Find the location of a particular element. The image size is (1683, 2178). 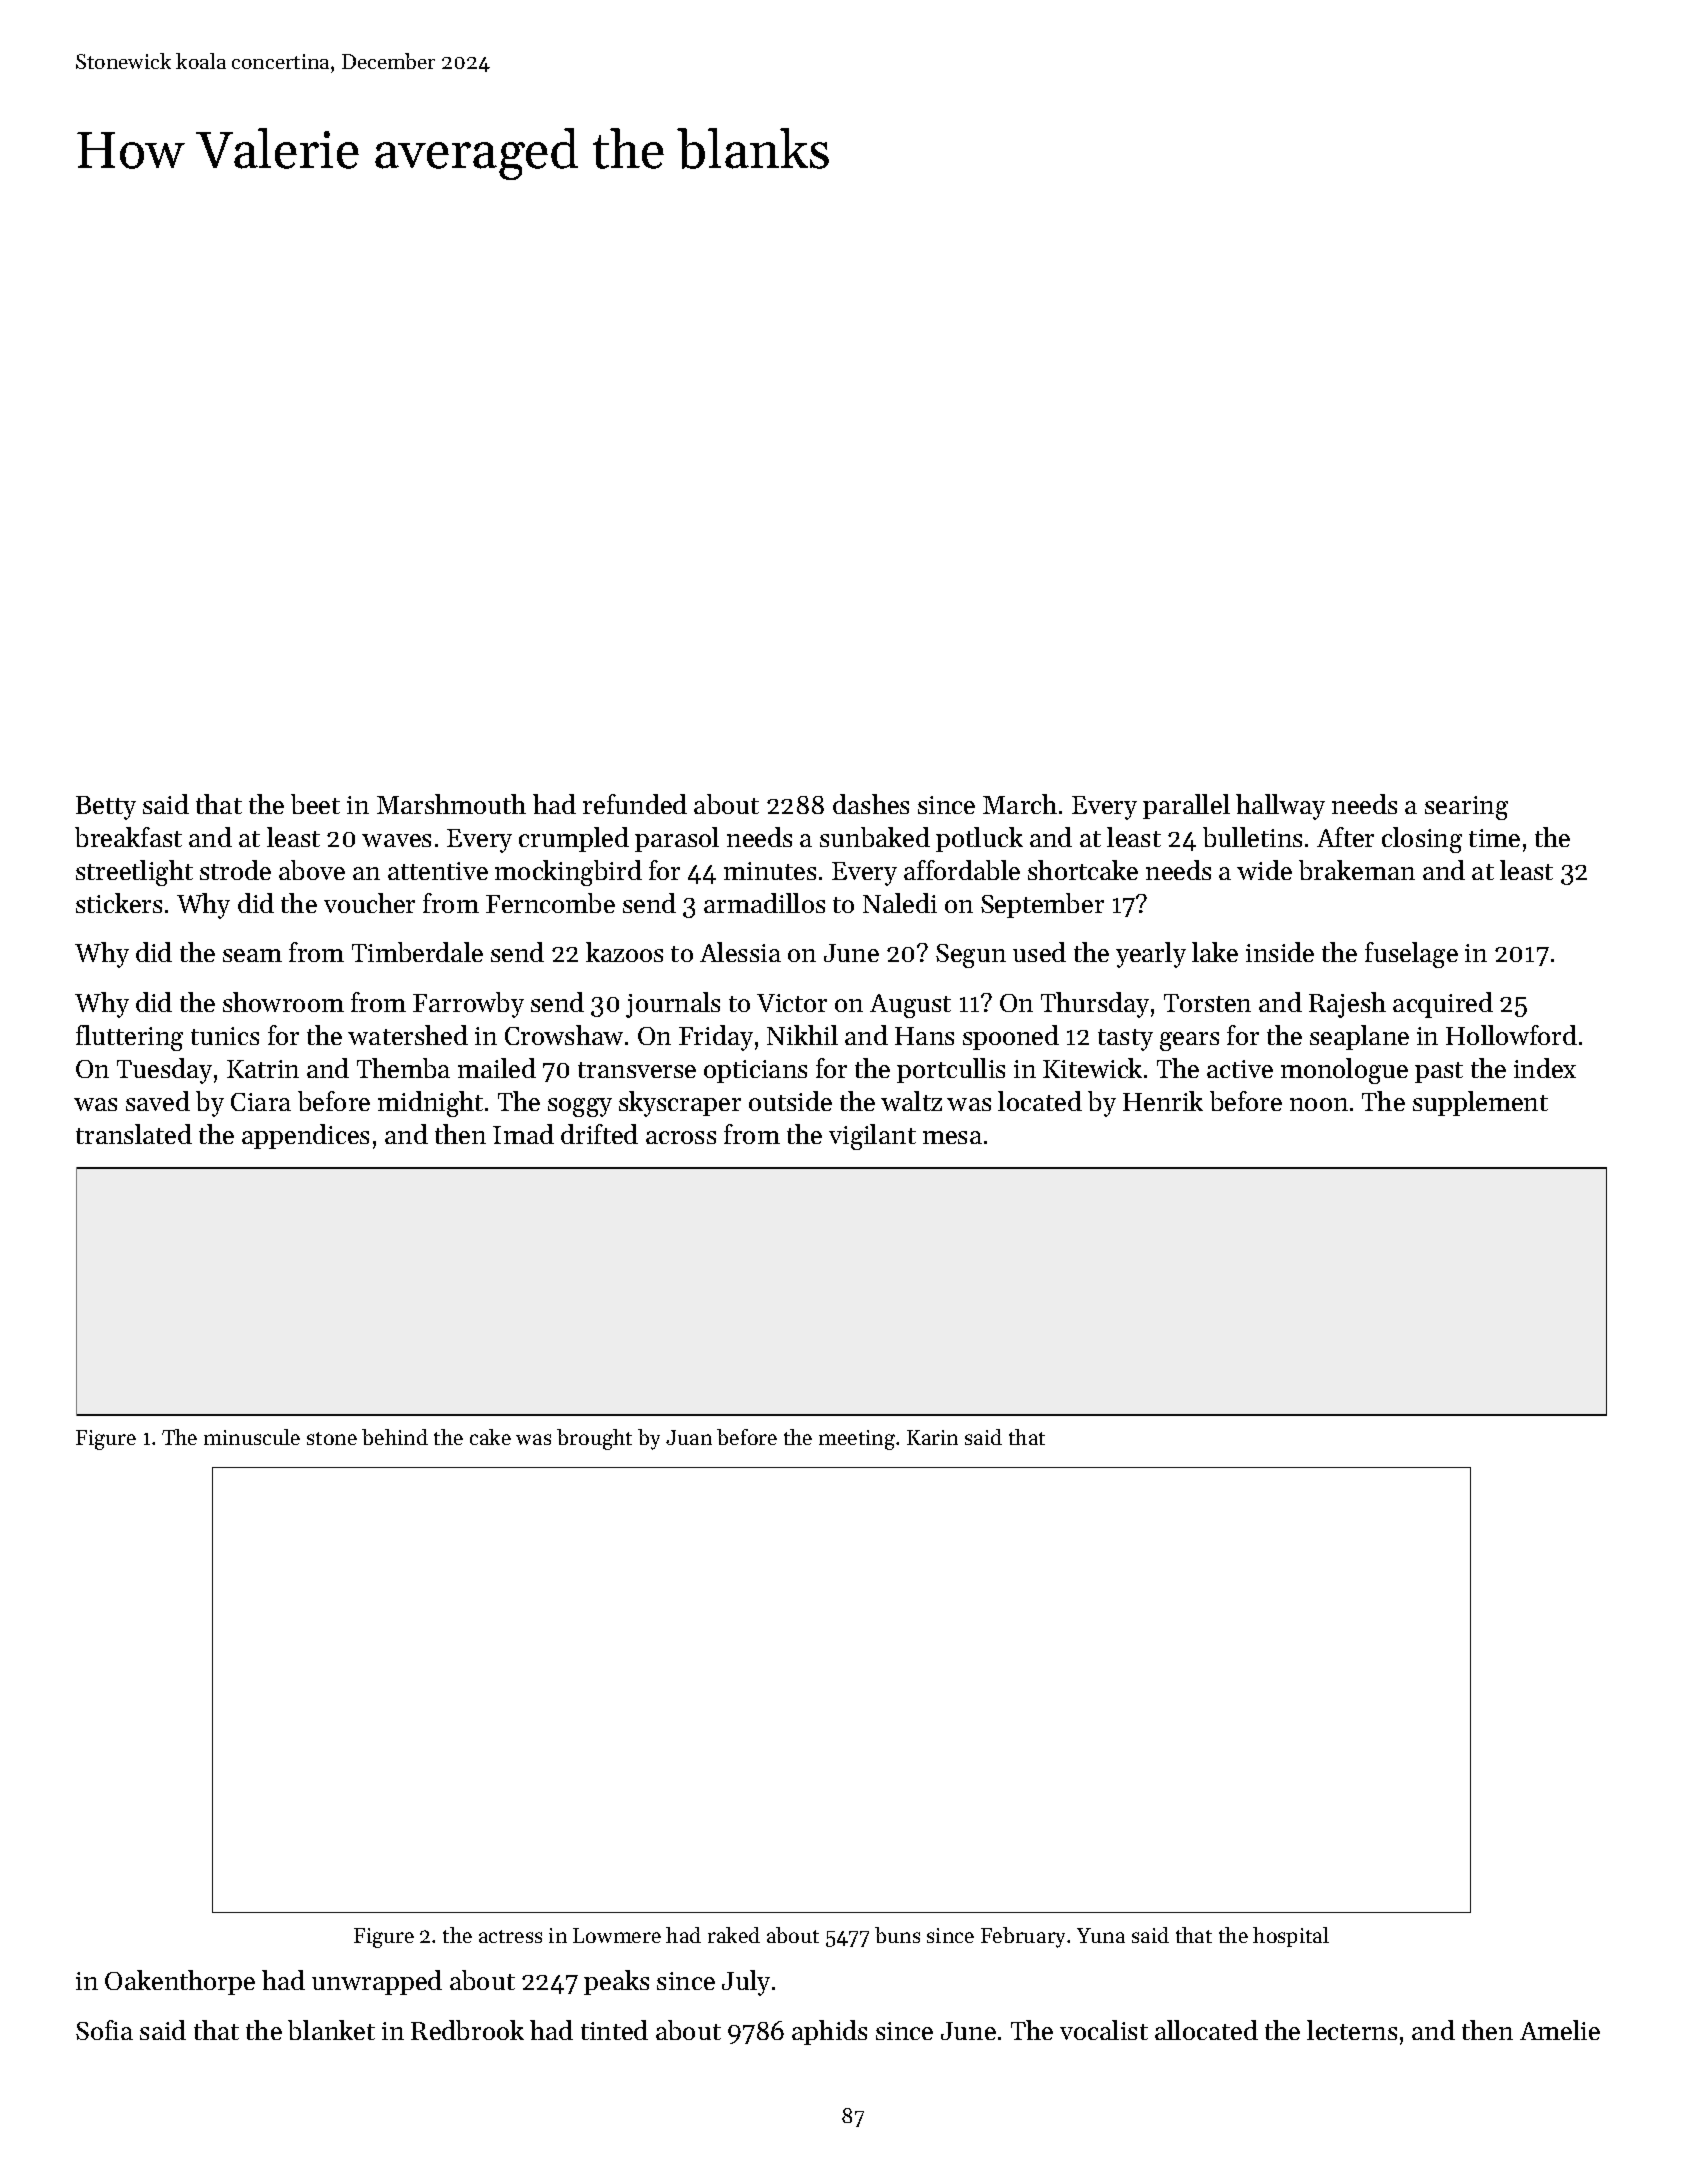

meeting is located at coordinates (857, 1440).
